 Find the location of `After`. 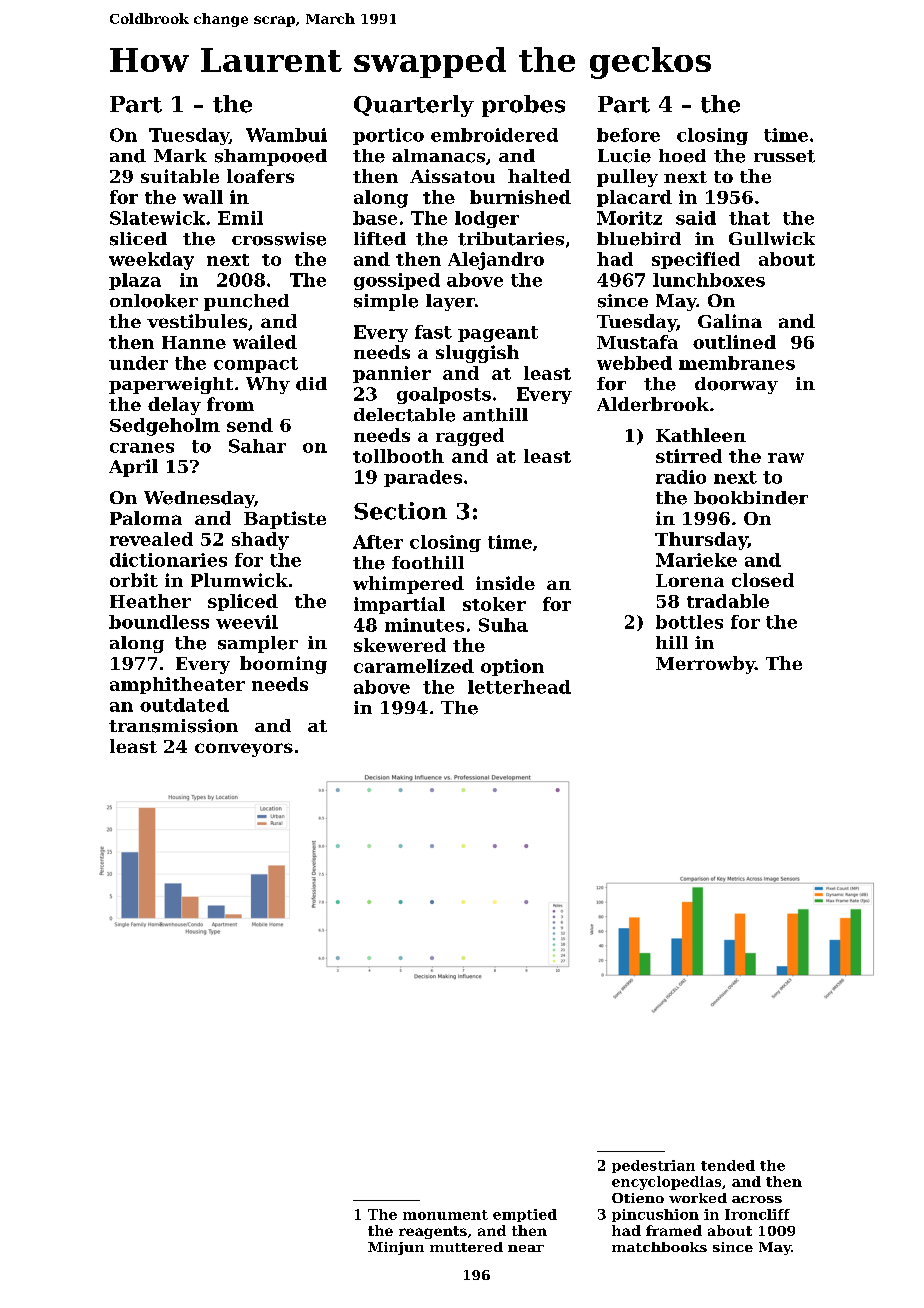

After is located at coordinates (378, 542).
